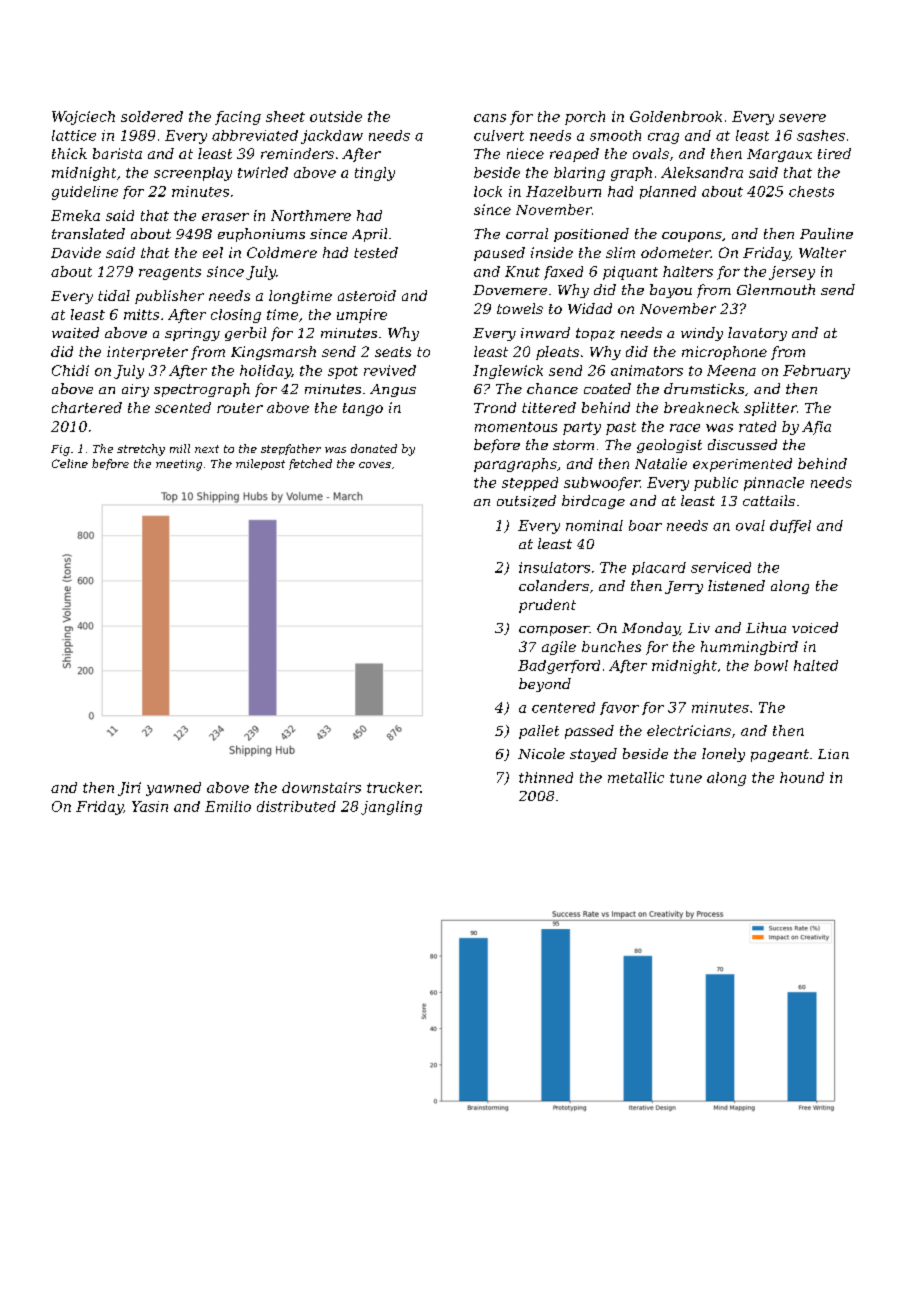  Describe the element at coordinates (375, 174) in the document. I see `tingly` at that location.
